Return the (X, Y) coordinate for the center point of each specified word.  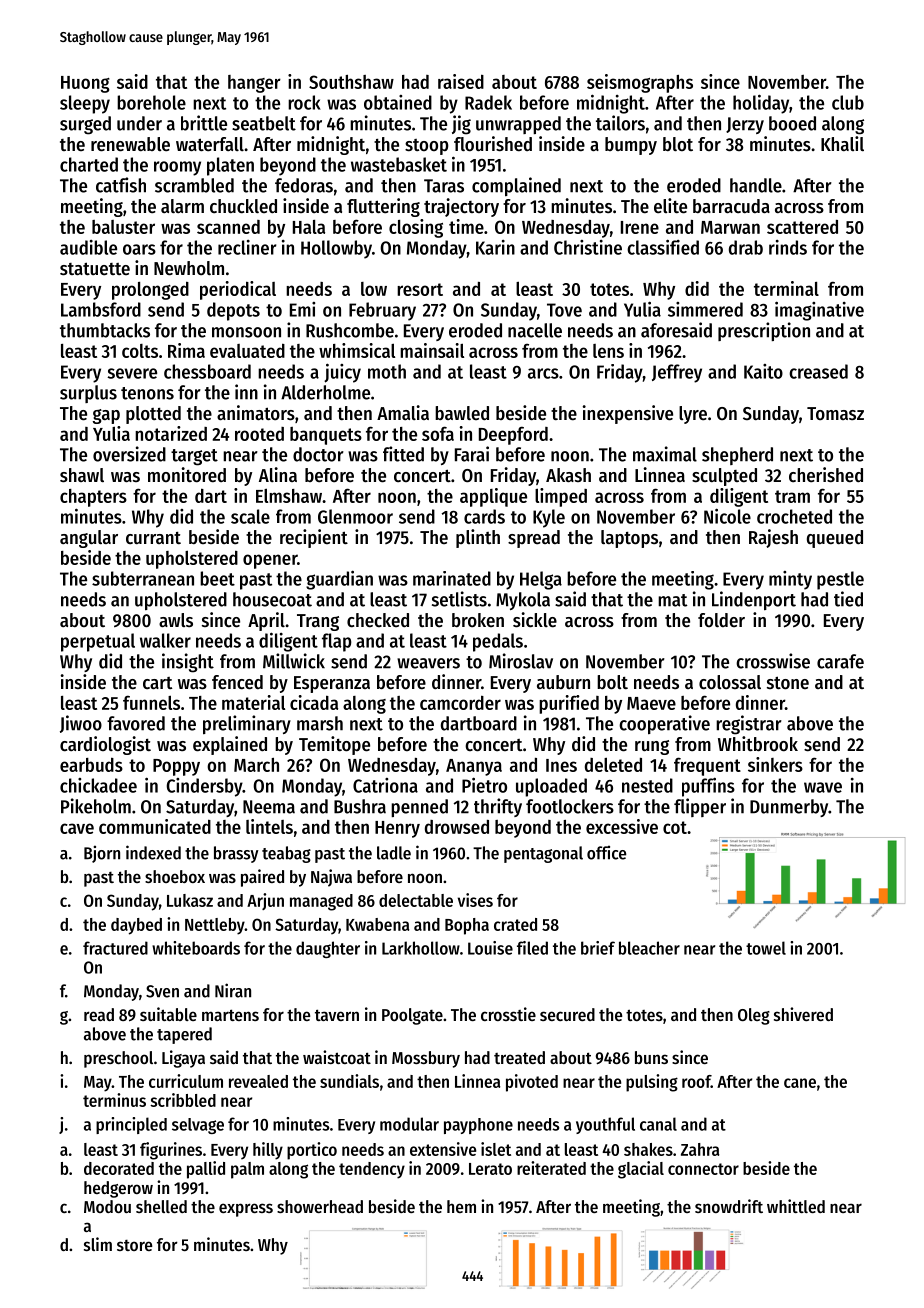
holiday (761, 104)
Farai (472, 454)
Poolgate (412, 1016)
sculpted (724, 477)
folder (721, 620)
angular (89, 539)
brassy (236, 854)
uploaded (551, 787)
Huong (85, 84)
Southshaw (351, 82)
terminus (114, 1100)
